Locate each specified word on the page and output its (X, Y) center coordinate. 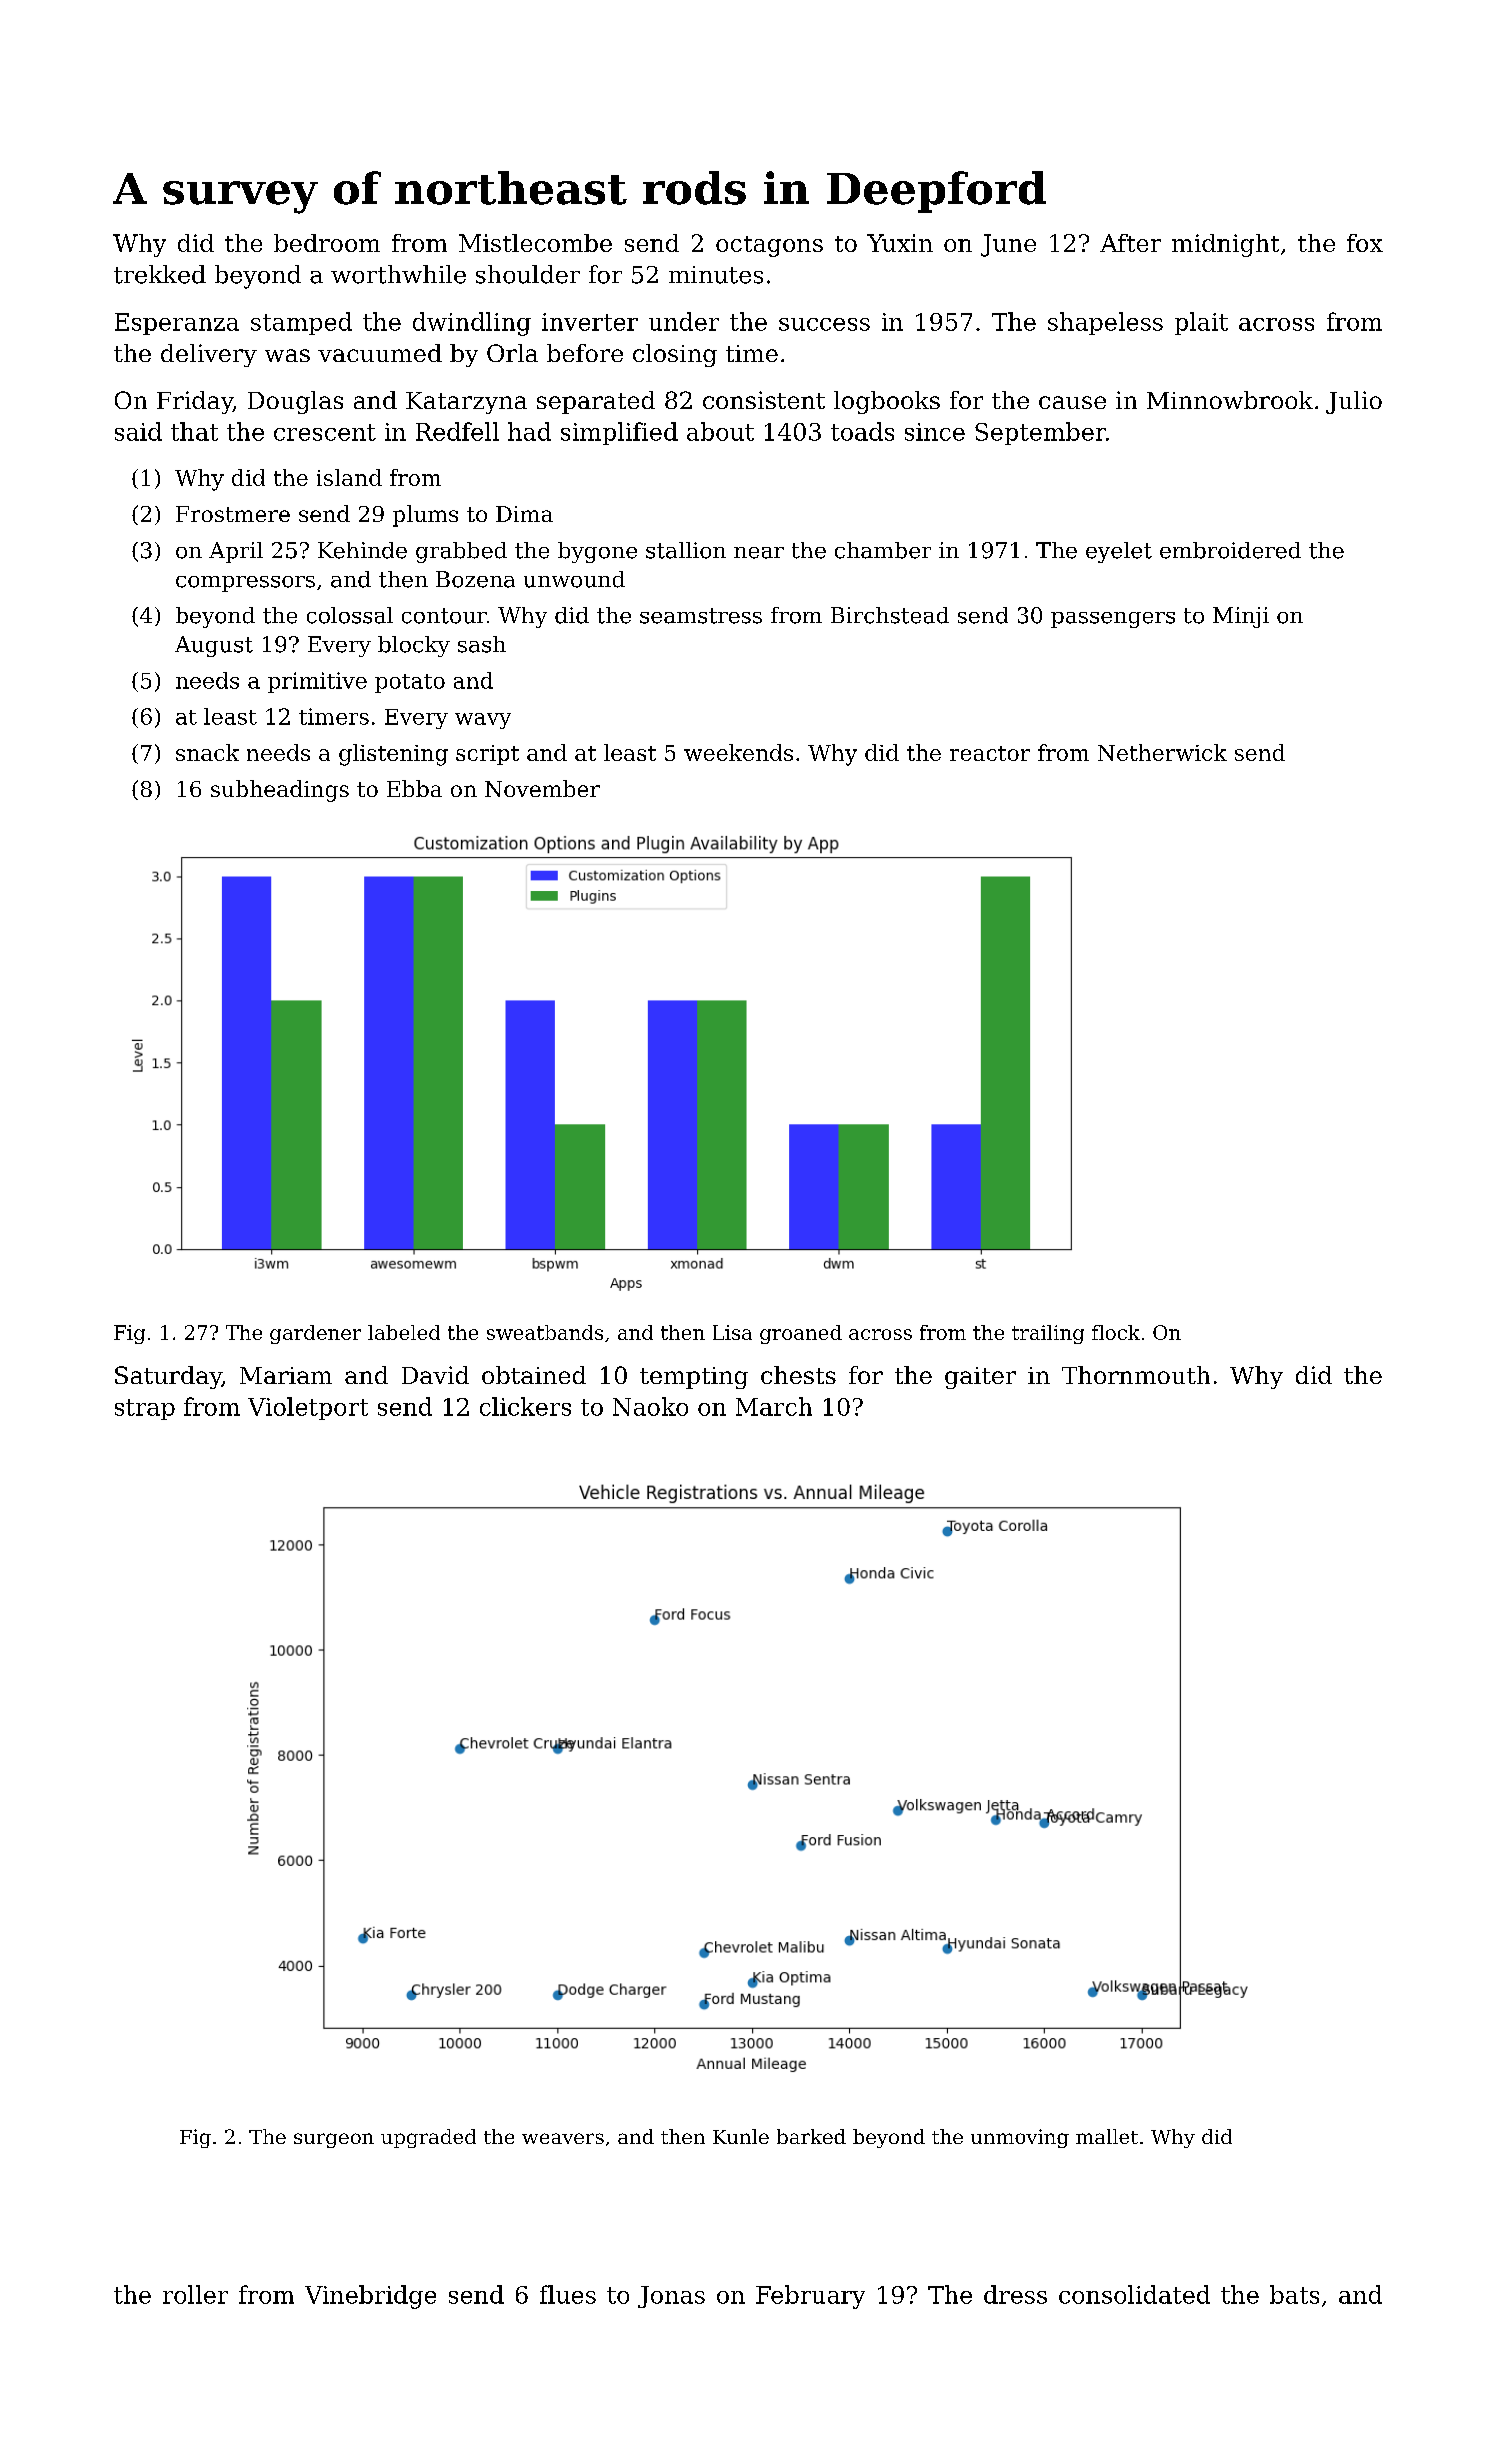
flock (1116, 1332)
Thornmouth (1136, 1375)
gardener (315, 1334)
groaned (801, 1334)
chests (798, 1375)
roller (195, 2294)
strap (145, 1409)
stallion (686, 550)
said (138, 431)
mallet (1107, 2136)
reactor (990, 753)
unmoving (1020, 2138)
